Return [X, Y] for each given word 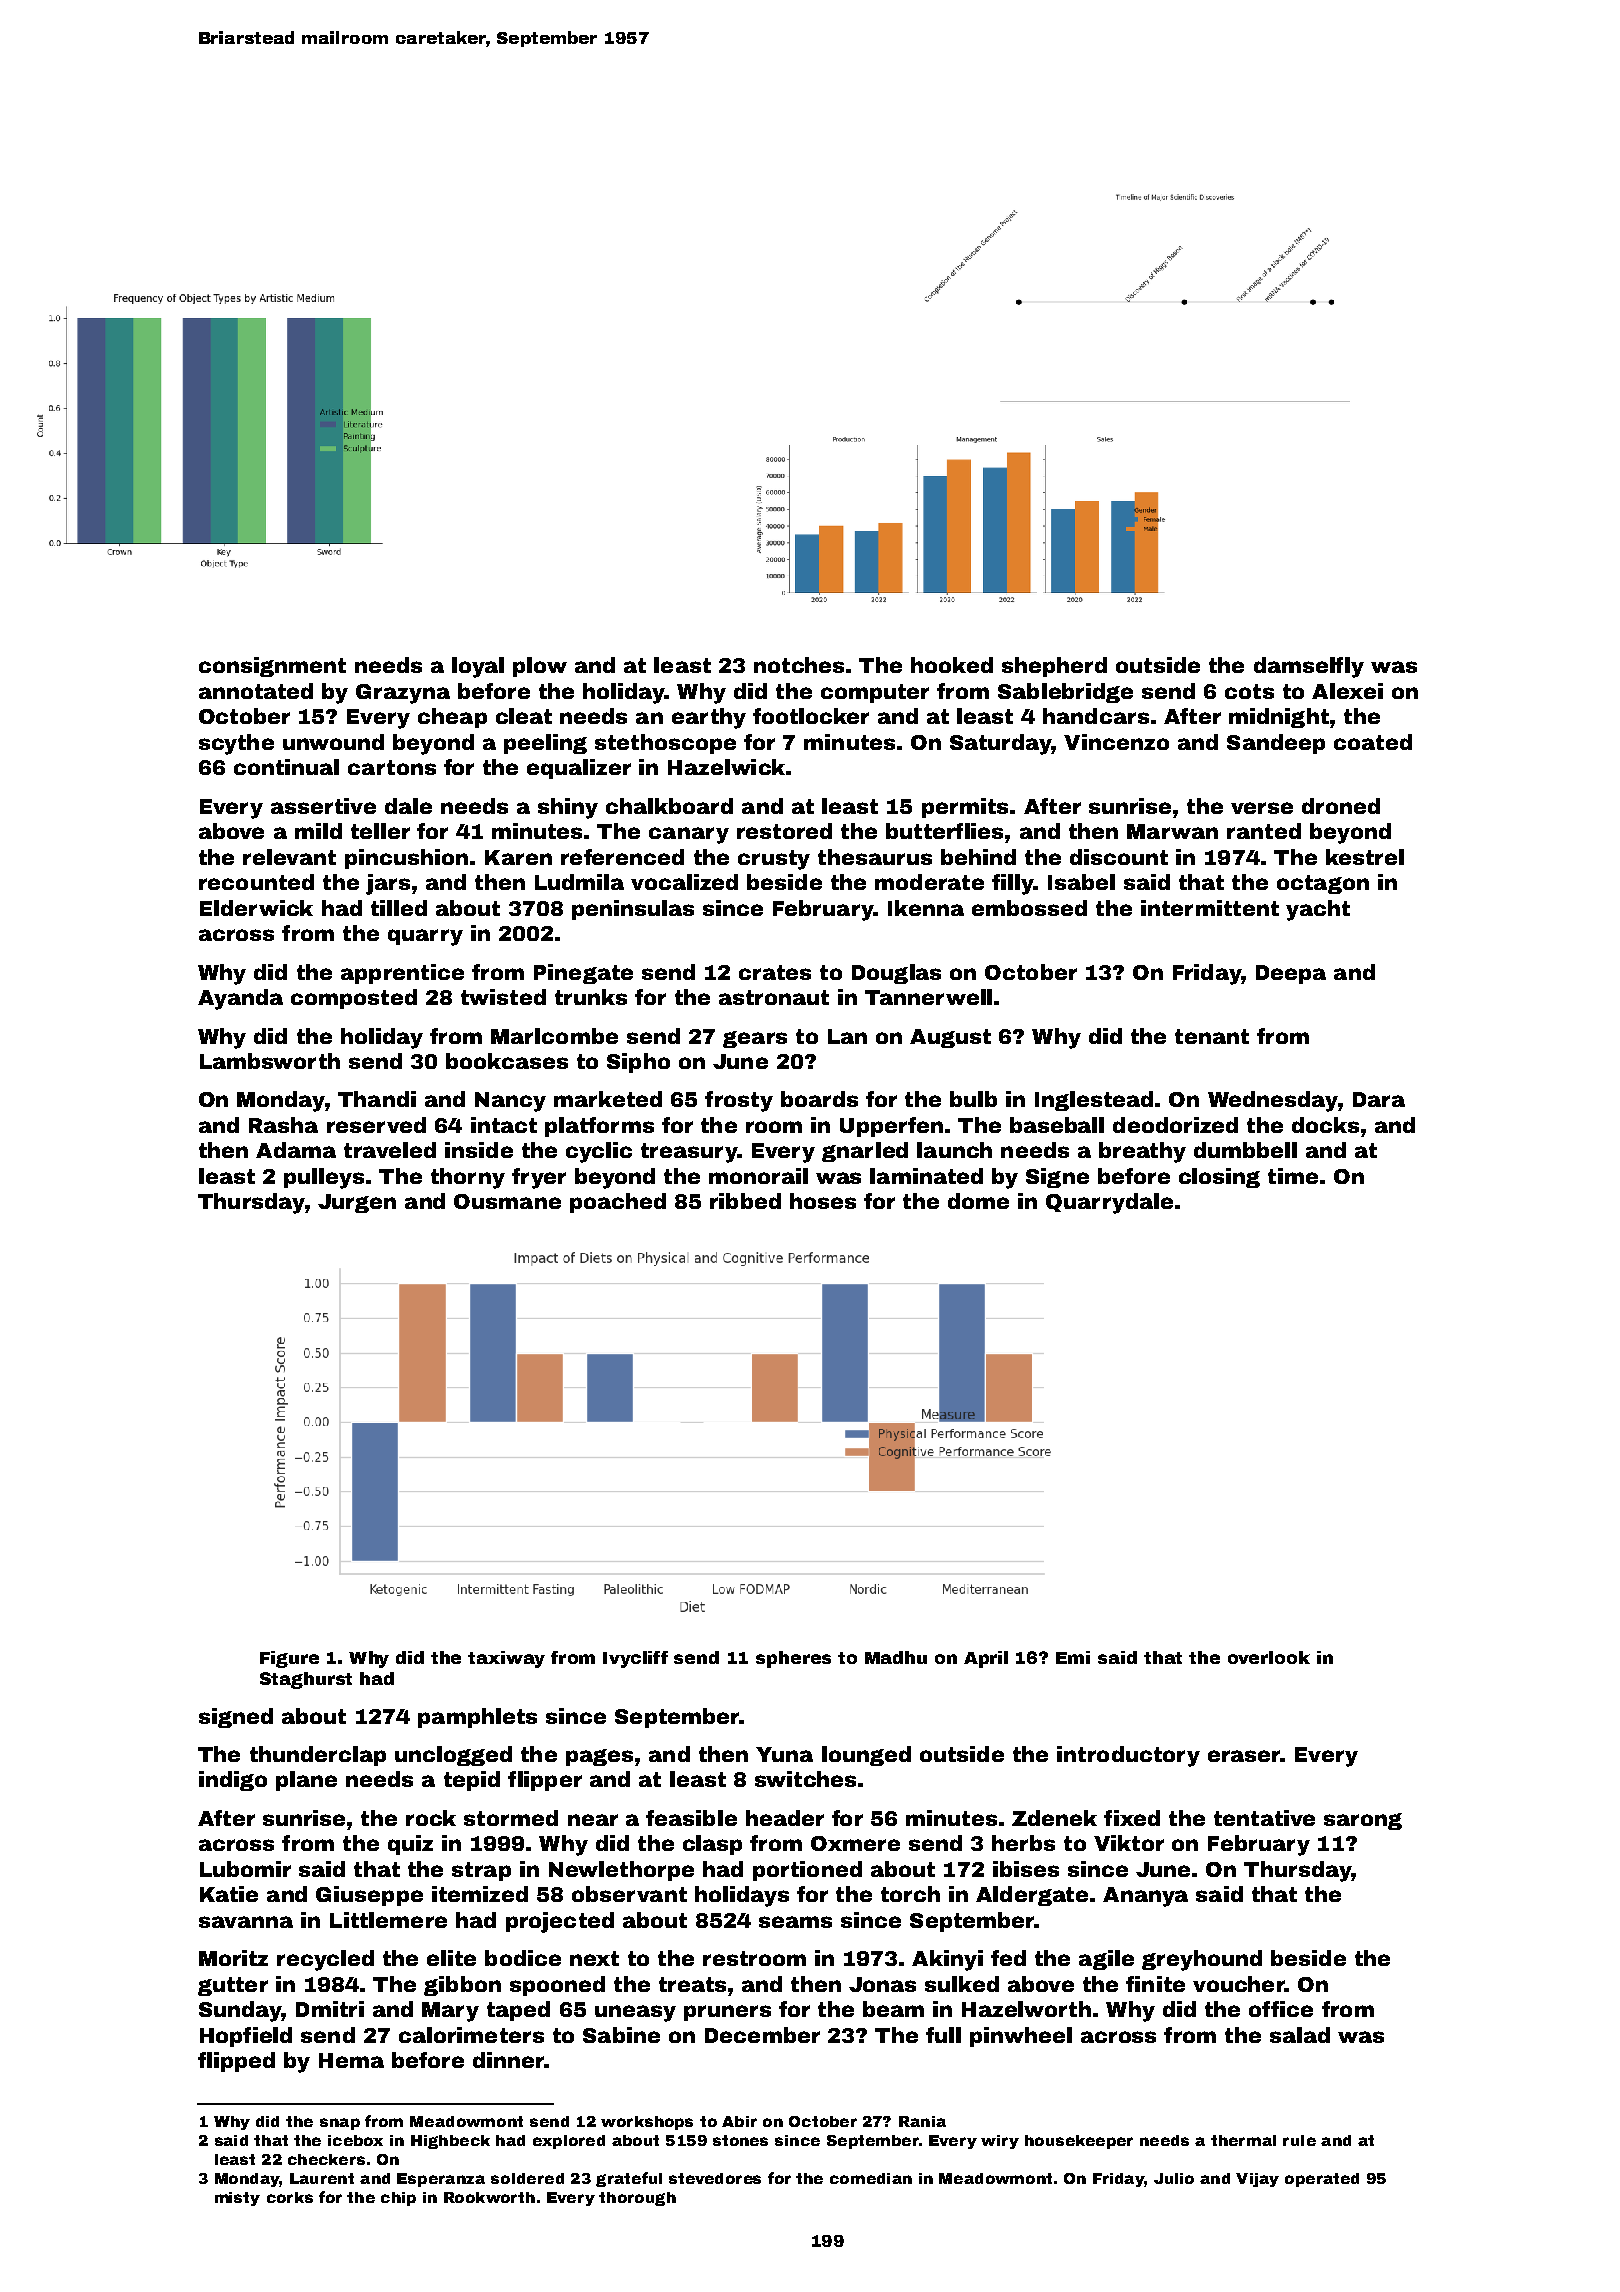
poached [618, 1203]
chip [398, 2199]
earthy [709, 718]
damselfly [1309, 667]
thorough [637, 2199]
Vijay [1257, 2180]
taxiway [506, 1659]
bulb [973, 1099]
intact [504, 1125]
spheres [793, 1659]
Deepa [1291, 974]
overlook [1269, 1657]
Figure [289, 1659]
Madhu [896, 1657]
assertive [323, 806]
